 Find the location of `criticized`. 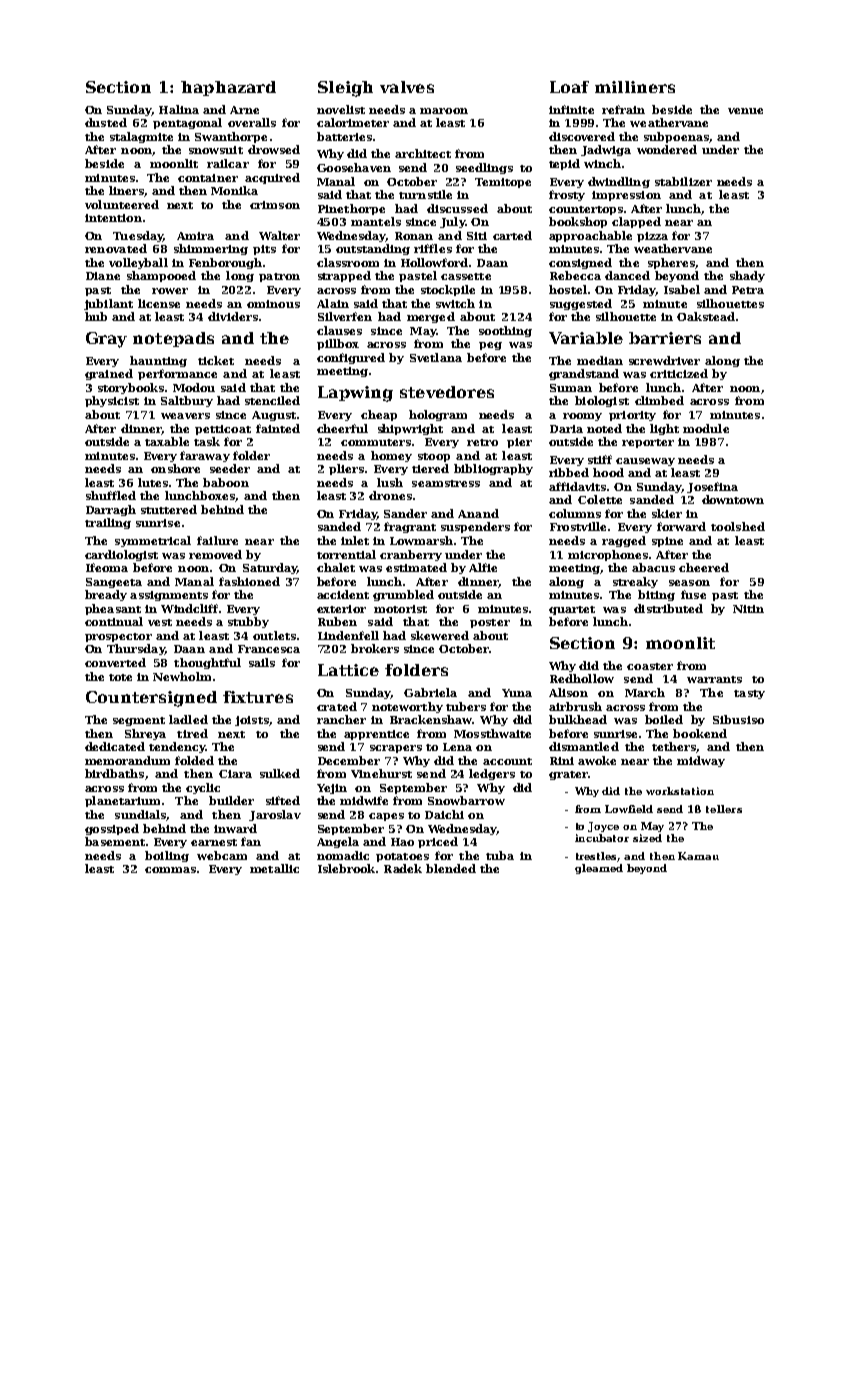

criticized is located at coordinates (679, 373).
